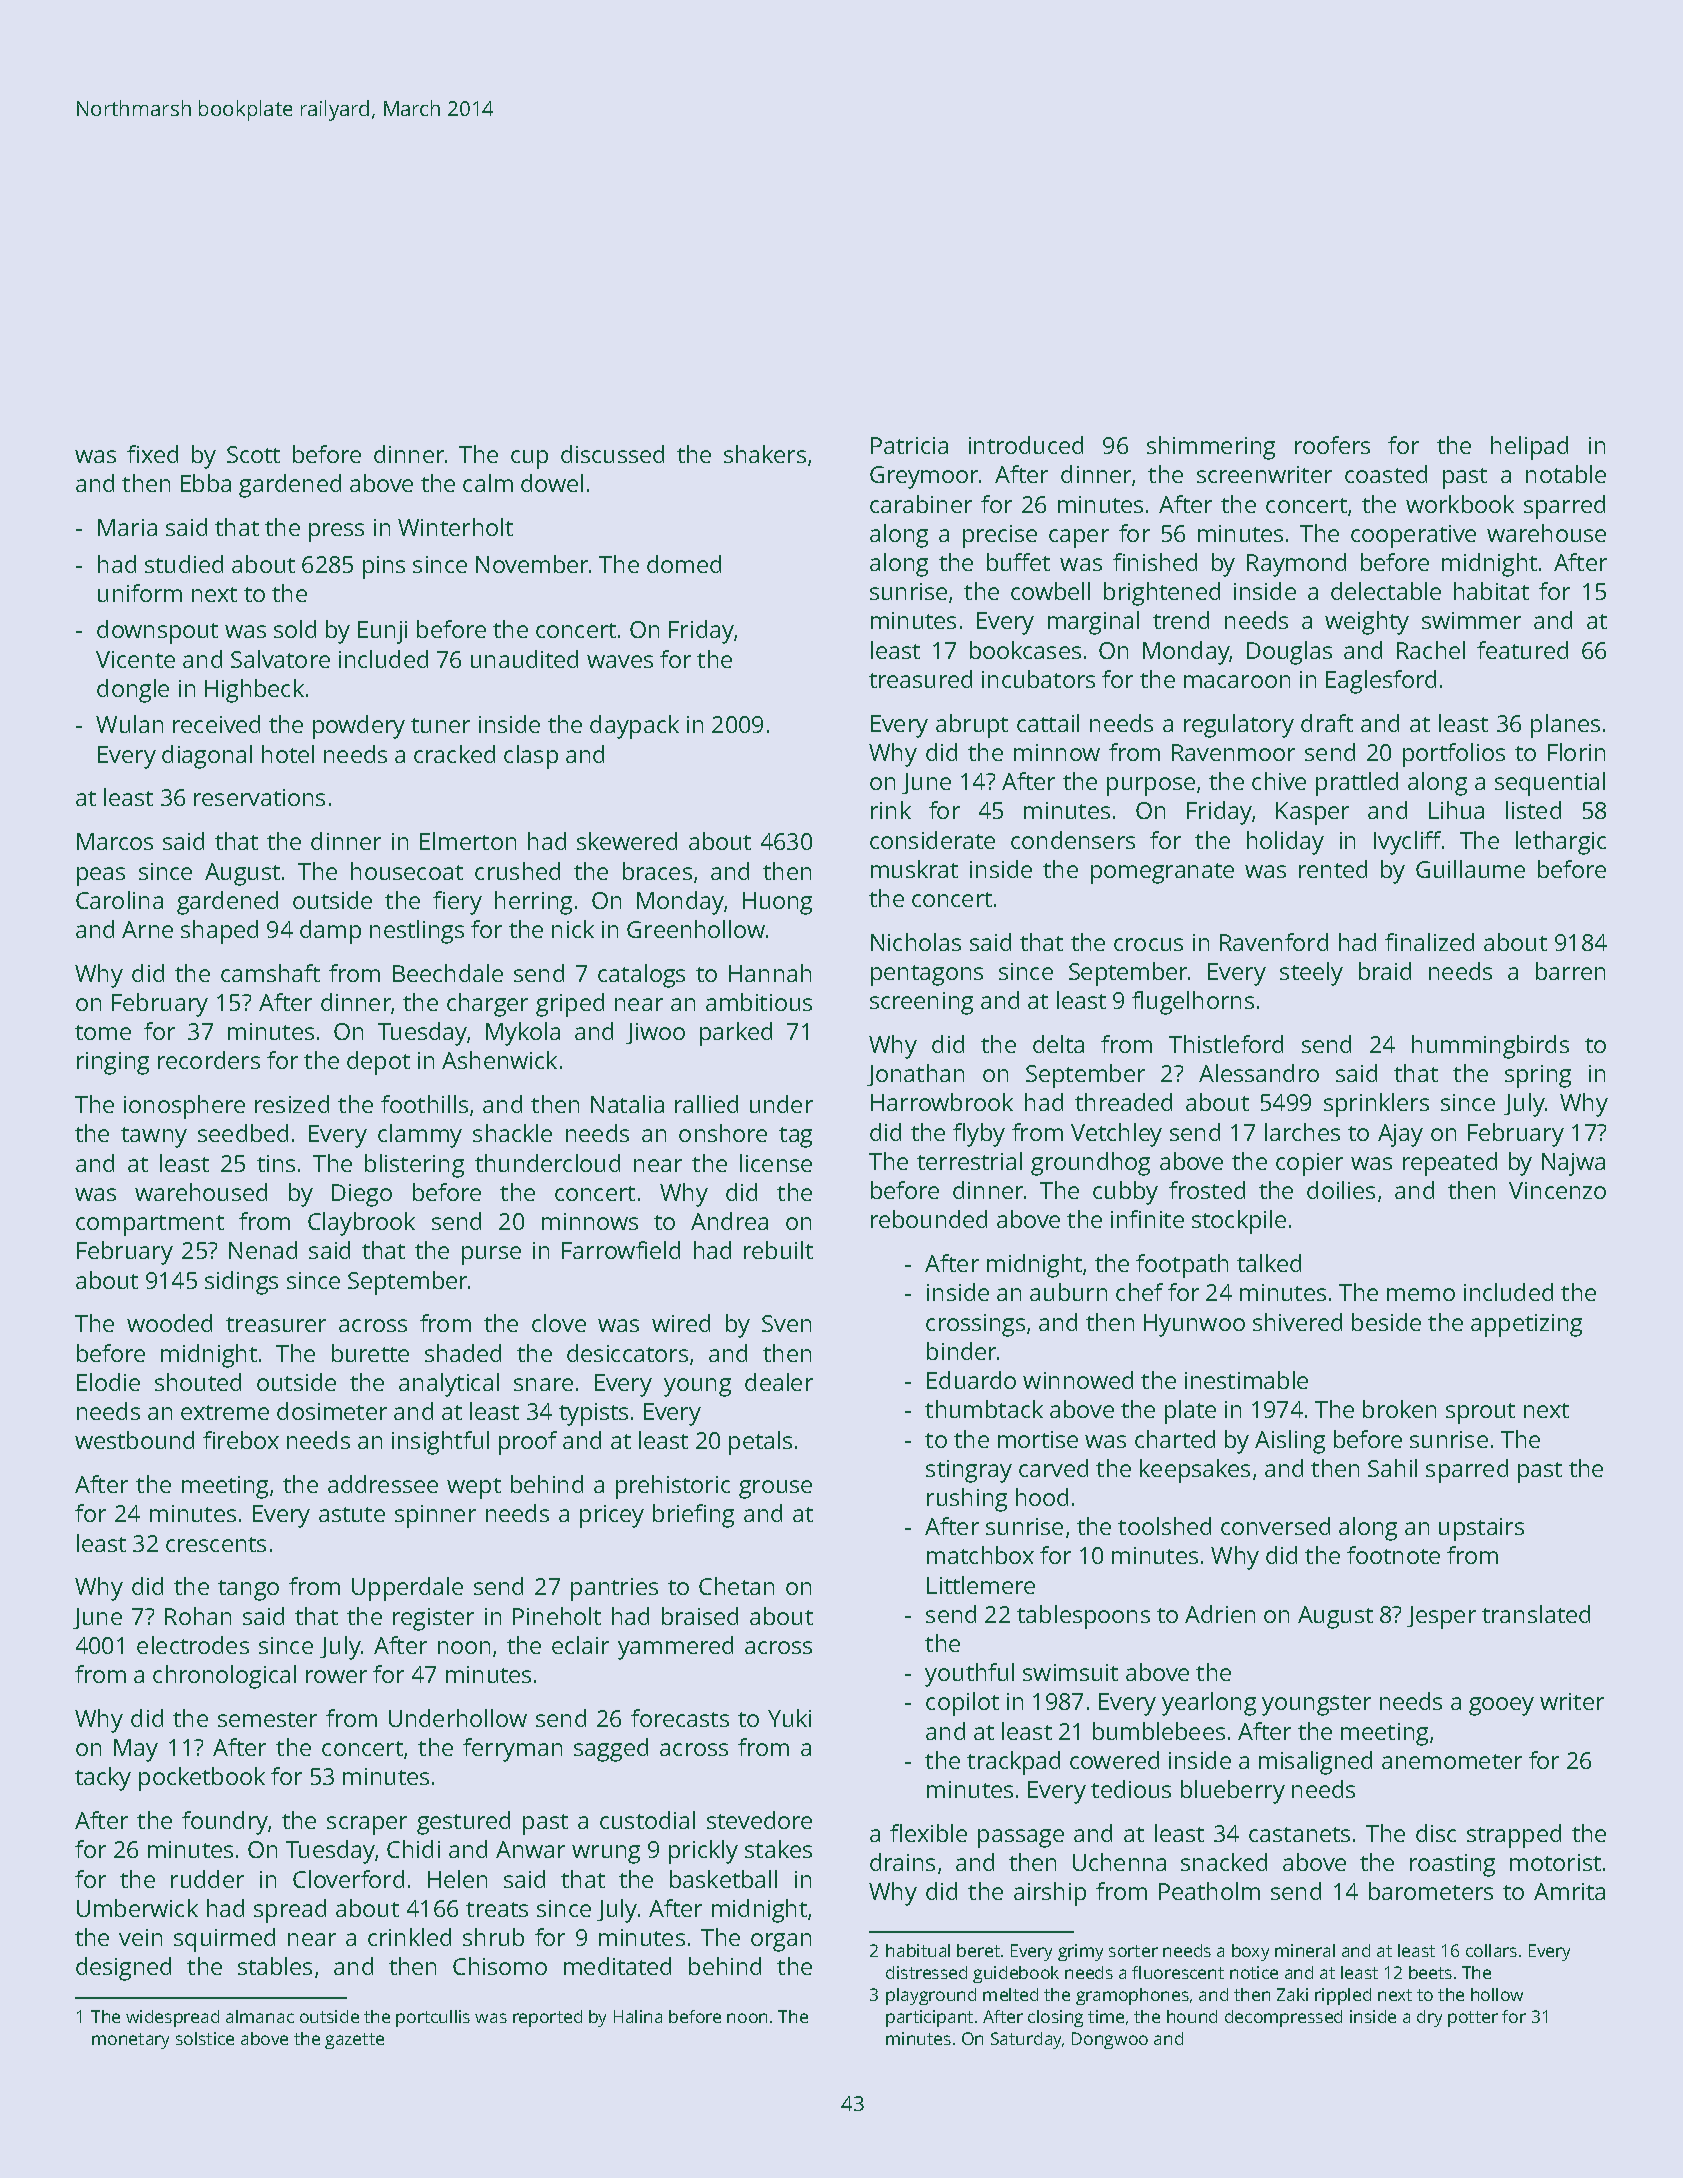  I want to click on semester, so click(267, 1719).
